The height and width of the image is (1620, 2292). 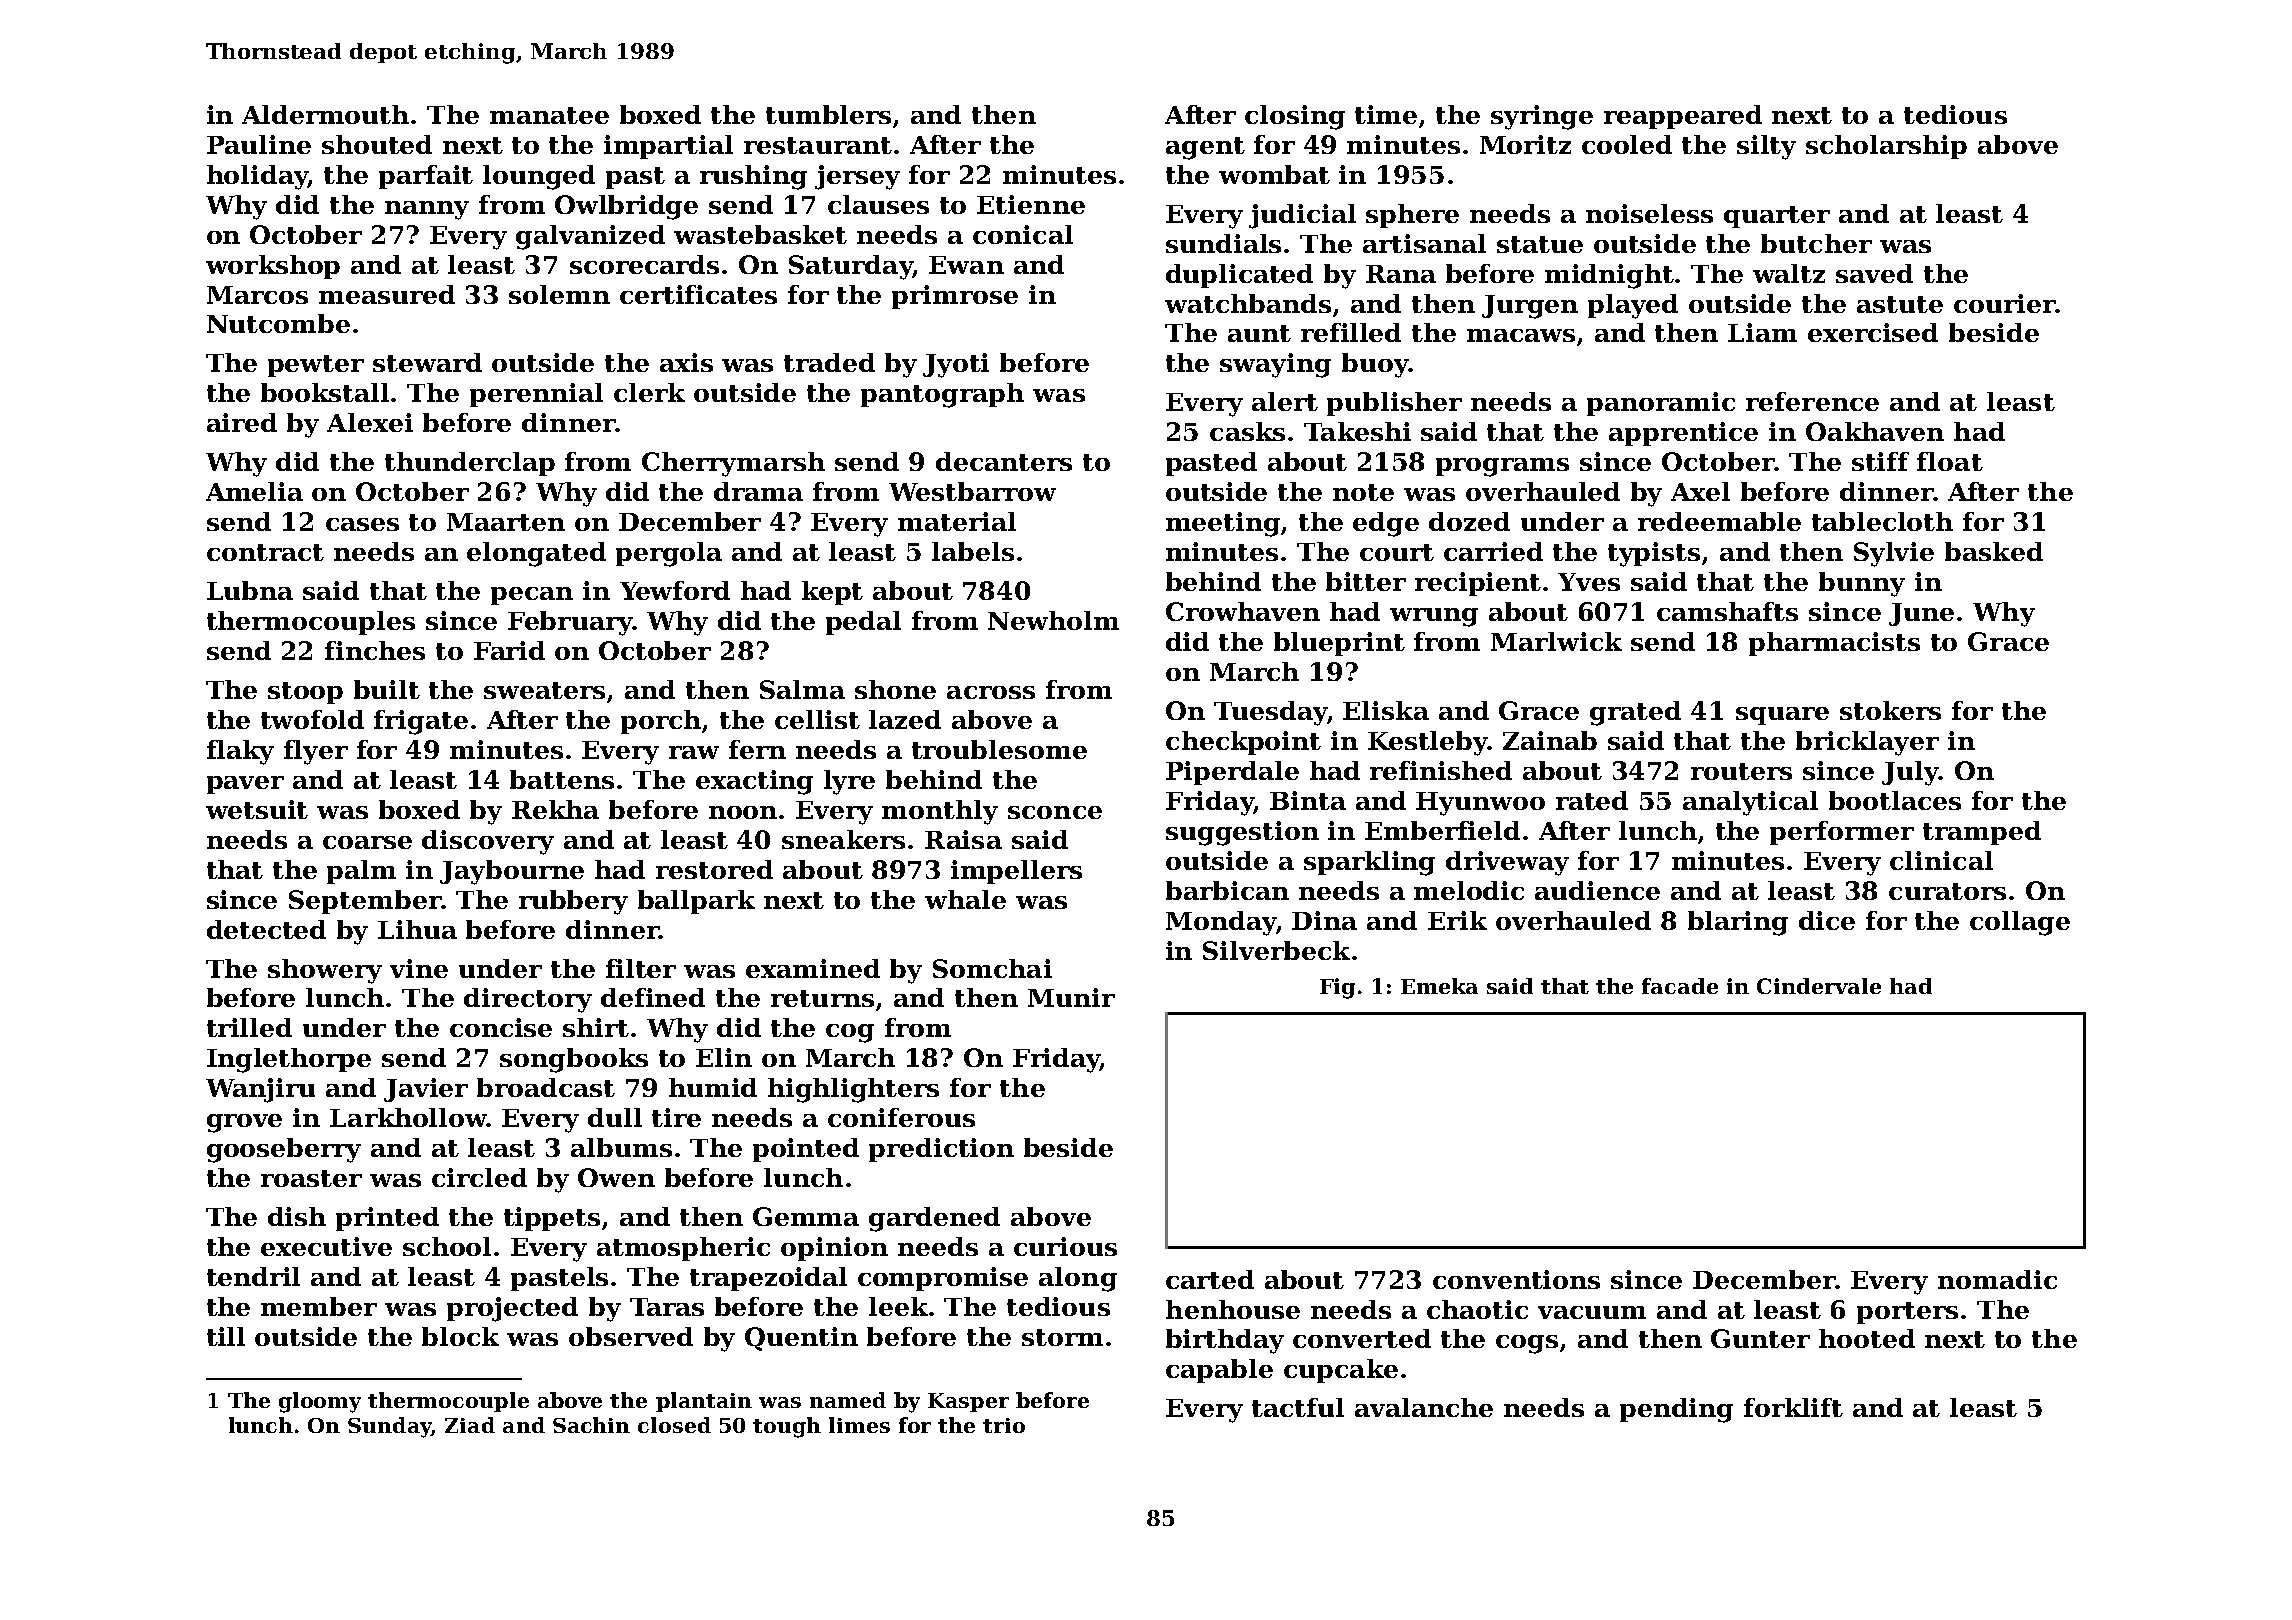 What do you see at coordinates (2004, 303) in the image?
I see `courier` at bounding box center [2004, 303].
